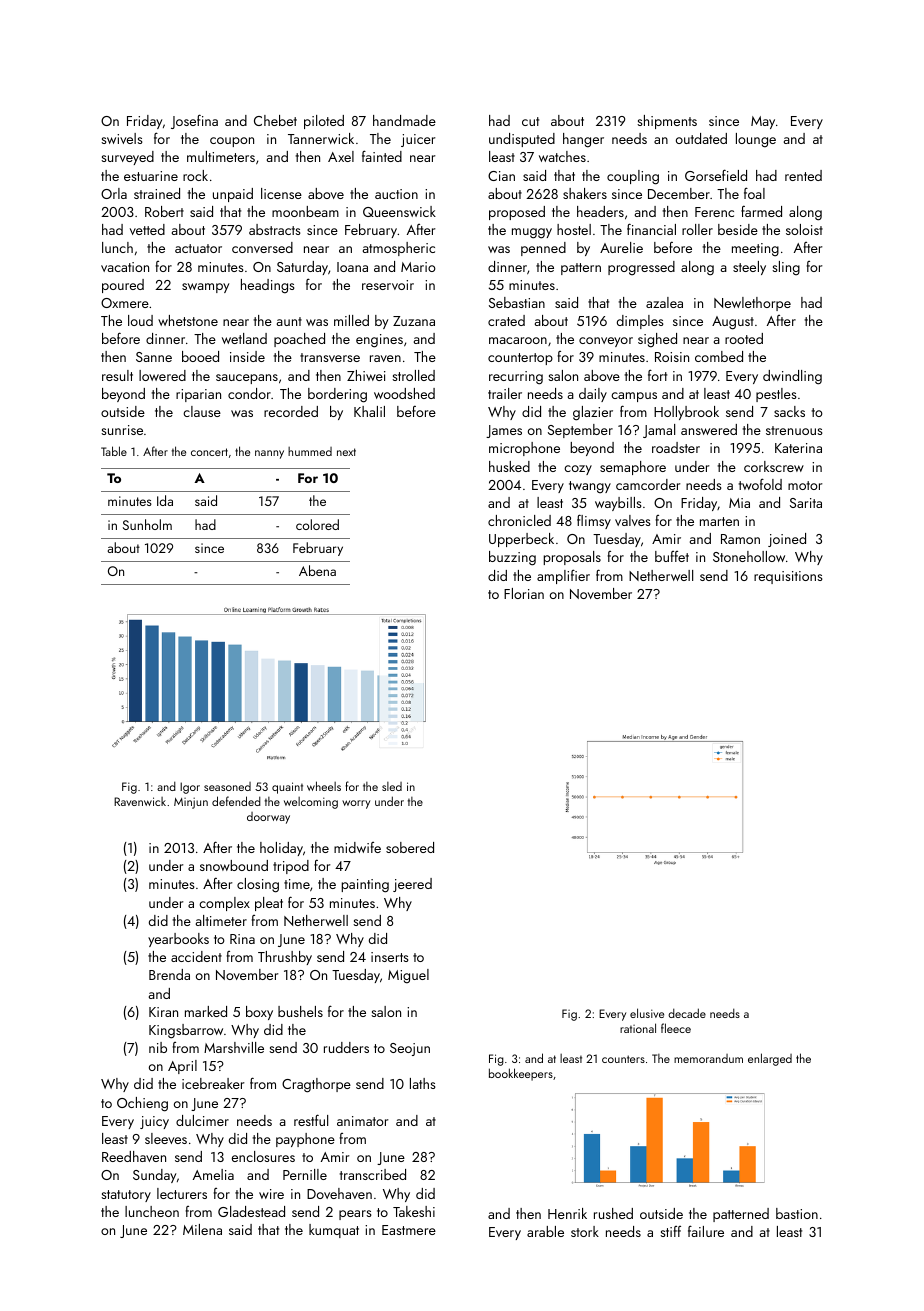 The image size is (924, 1311). What do you see at coordinates (667, 122) in the screenshot?
I see `shipments` at bounding box center [667, 122].
